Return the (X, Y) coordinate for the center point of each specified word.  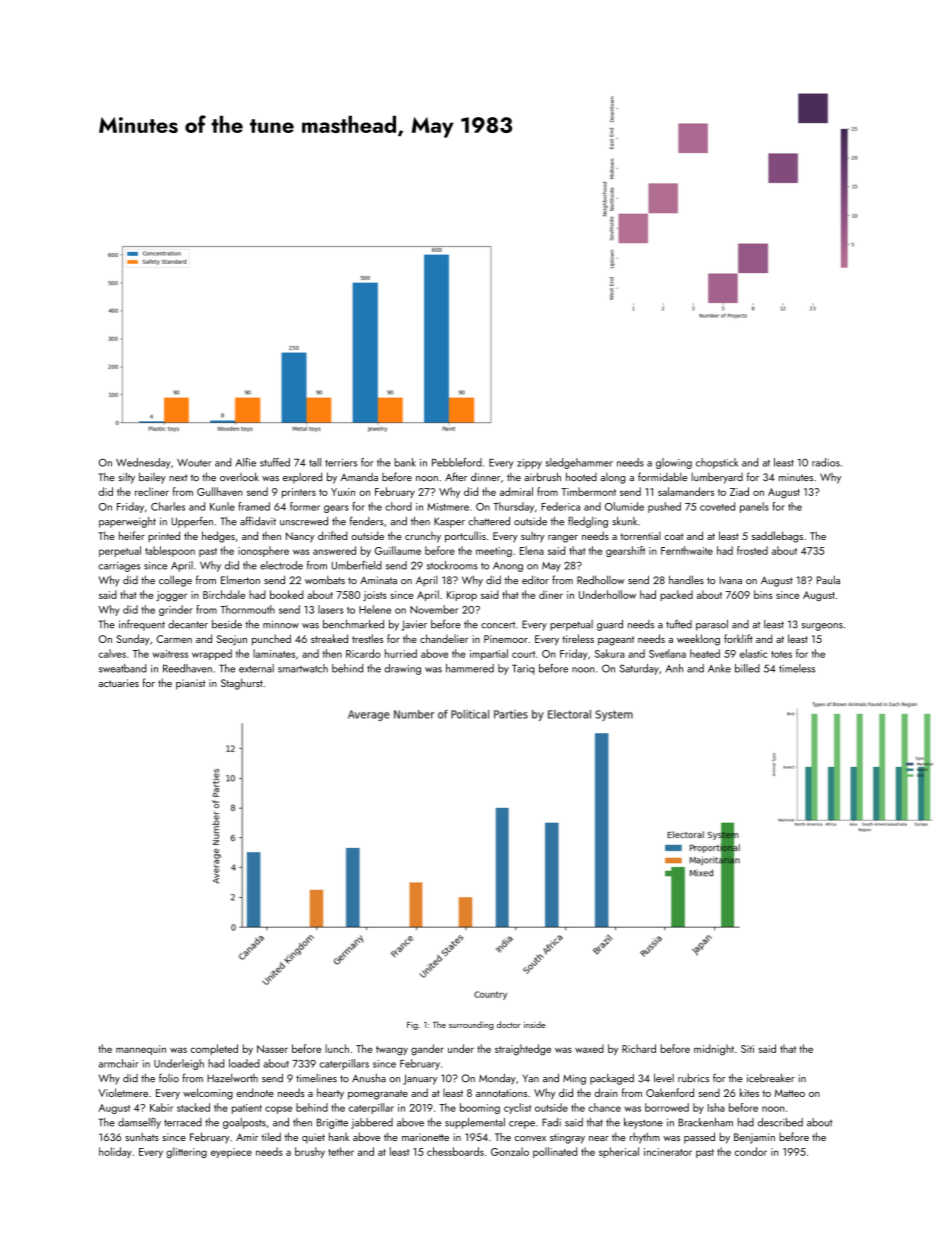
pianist (190, 684)
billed (747, 668)
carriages (119, 567)
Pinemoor (506, 639)
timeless (797, 668)
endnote (255, 1092)
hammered (470, 668)
